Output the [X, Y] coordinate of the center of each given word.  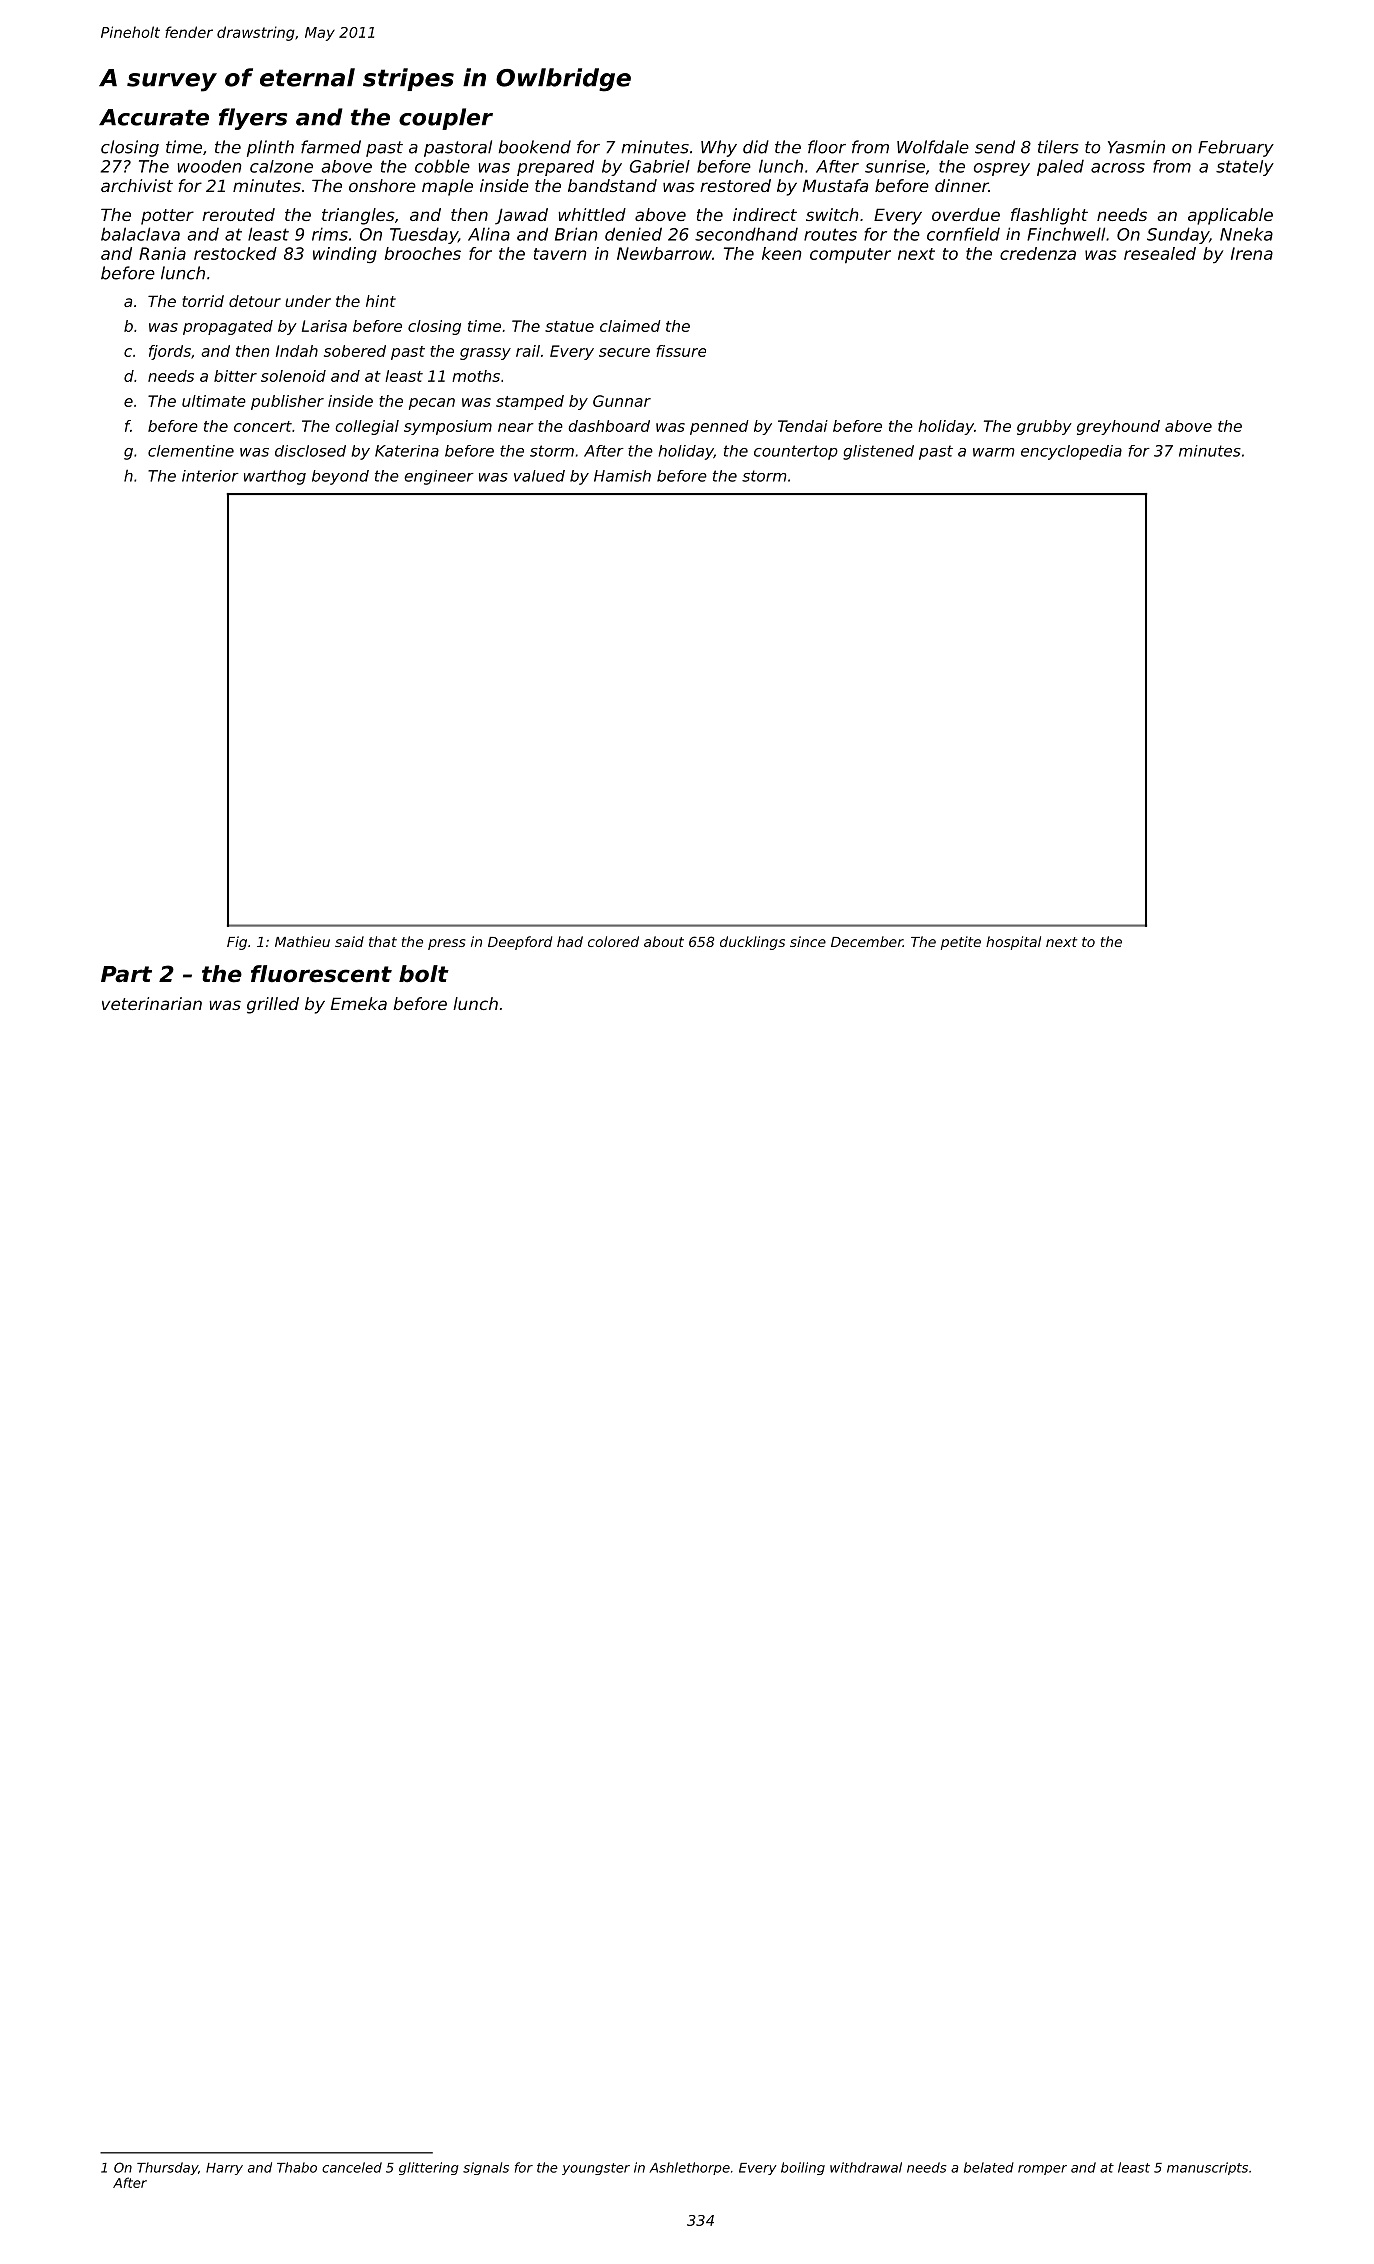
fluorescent [321, 974]
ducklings [752, 943]
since [808, 941]
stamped [530, 402]
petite [961, 943]
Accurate [154, 117]
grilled [273, 1005]
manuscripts [1207, 2168]
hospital [1013, 943]
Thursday [167, 2168]
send [995, 147]
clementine [191, 451]
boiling [803, 2168]
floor [827, 147]
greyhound [1118, 427]
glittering [429, 2168]
